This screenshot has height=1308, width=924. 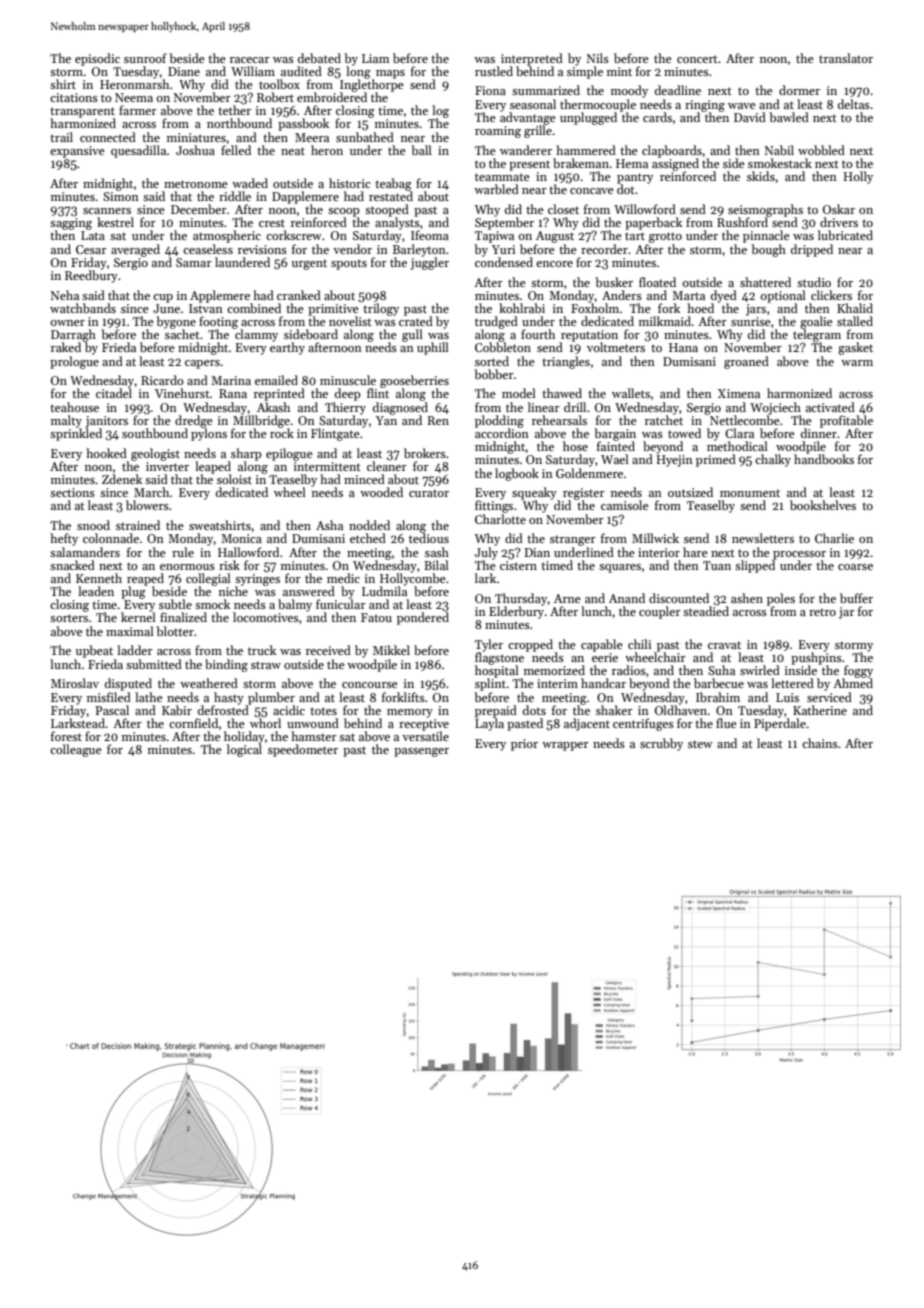 I want to click on Ximena, so click(x=739, y=393).
